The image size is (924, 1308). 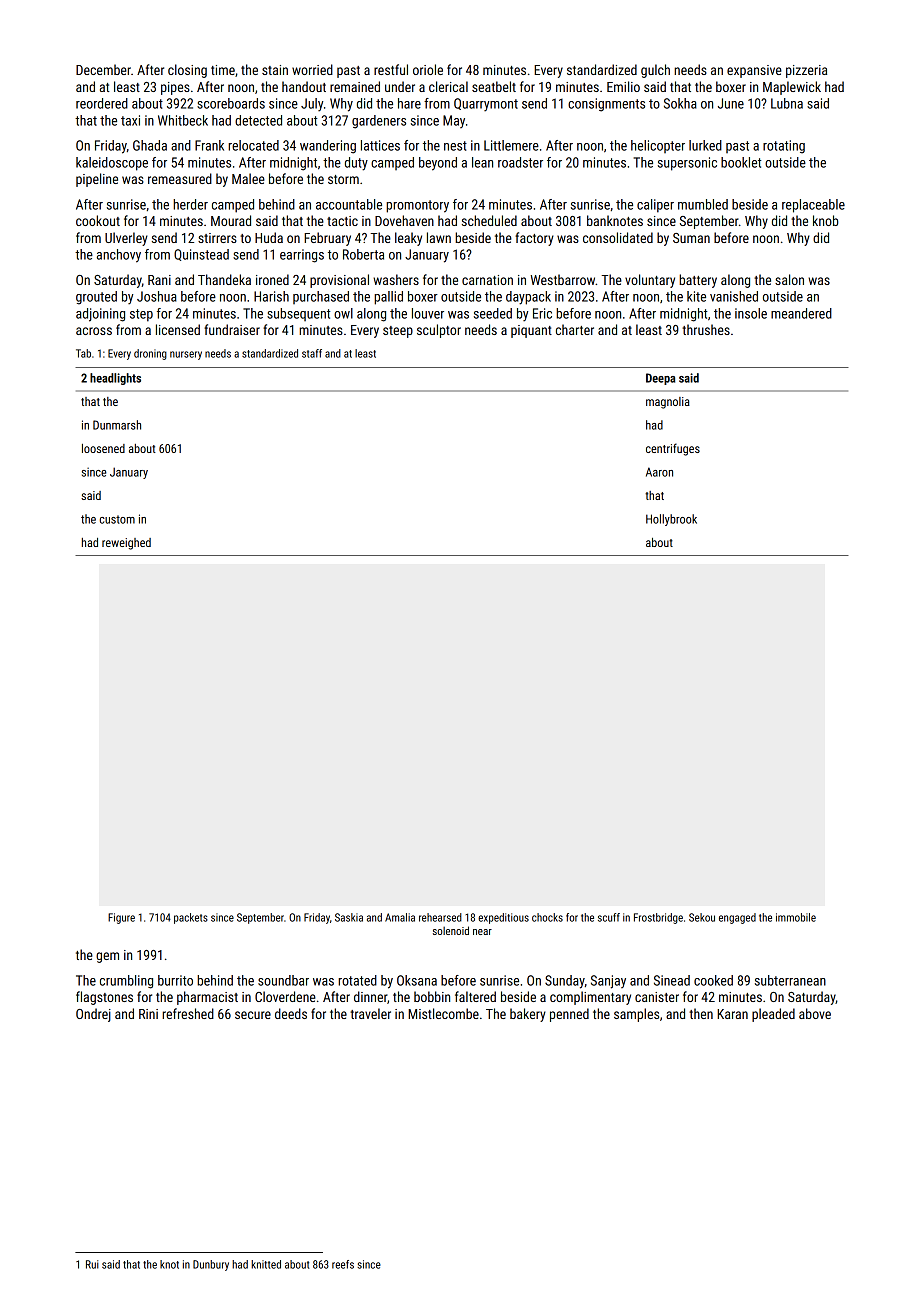 I want to click on knitted, so click(x=266, y=1264).
